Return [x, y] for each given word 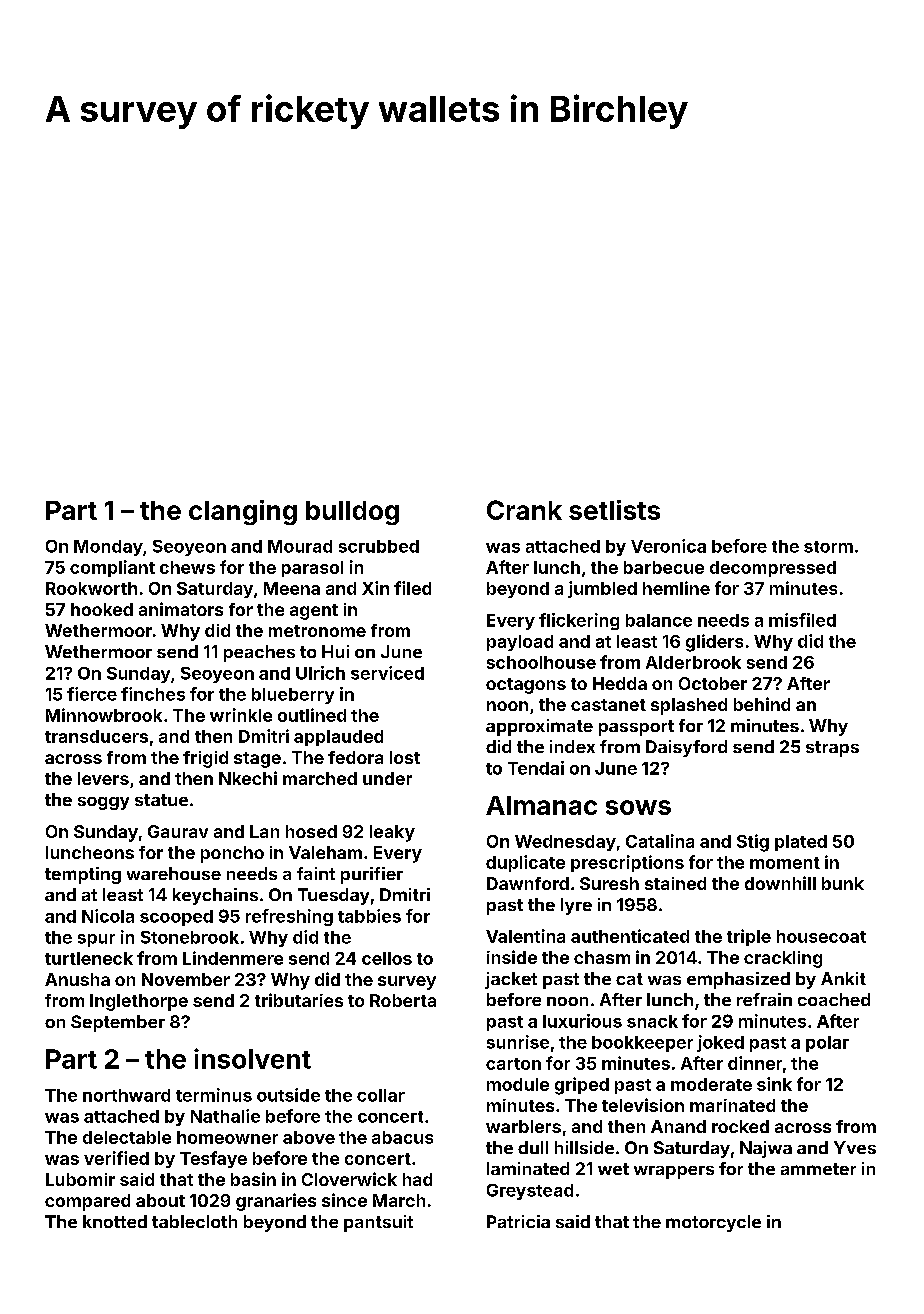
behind [762, 704]
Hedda [620, 683]
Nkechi [248, 778]
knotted [115, 1221]
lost [405, 757]
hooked [102, 609]
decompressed [773, 569]
